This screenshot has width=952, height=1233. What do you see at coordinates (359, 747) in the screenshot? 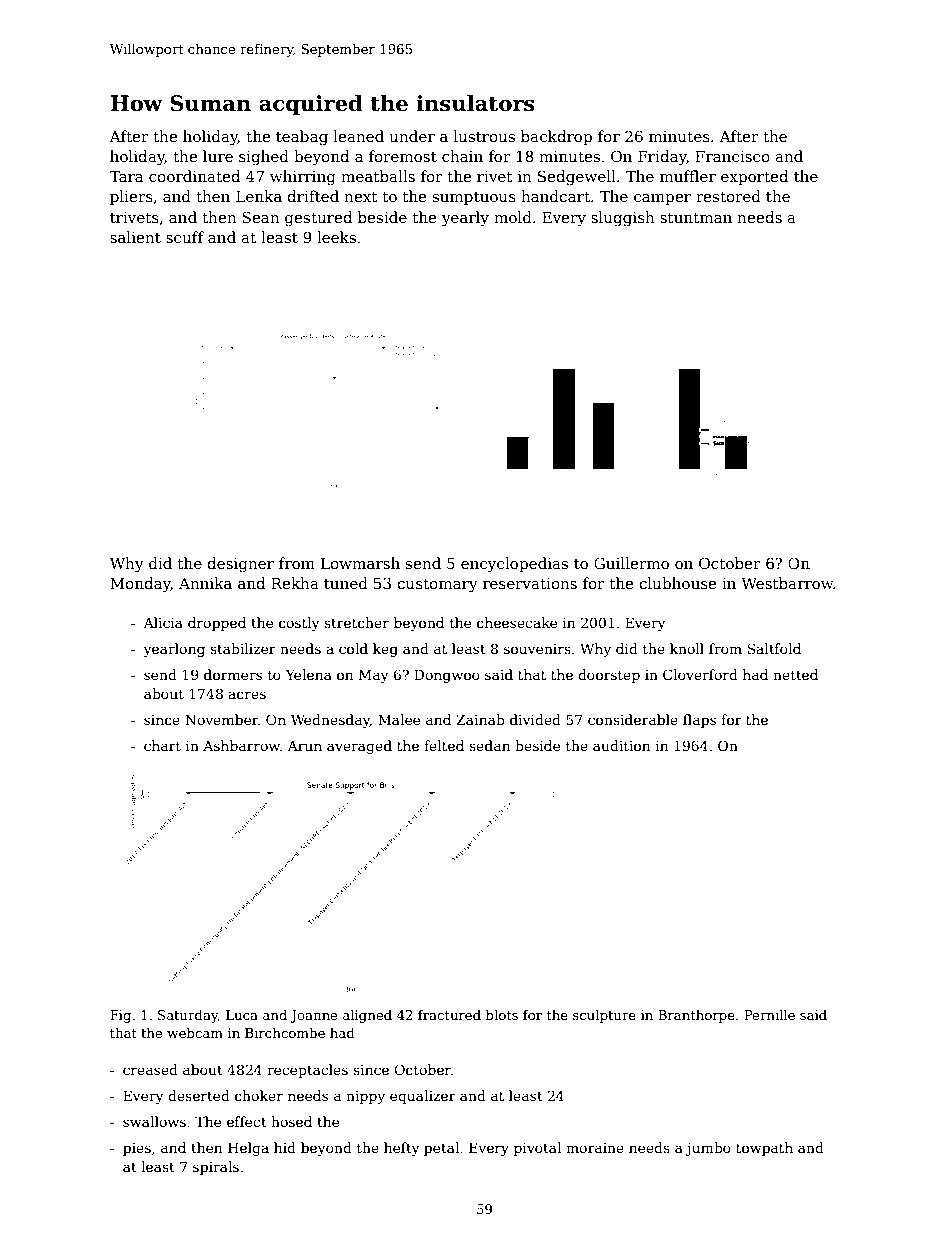
I see `averaged` at bounding box center [359, 747].
